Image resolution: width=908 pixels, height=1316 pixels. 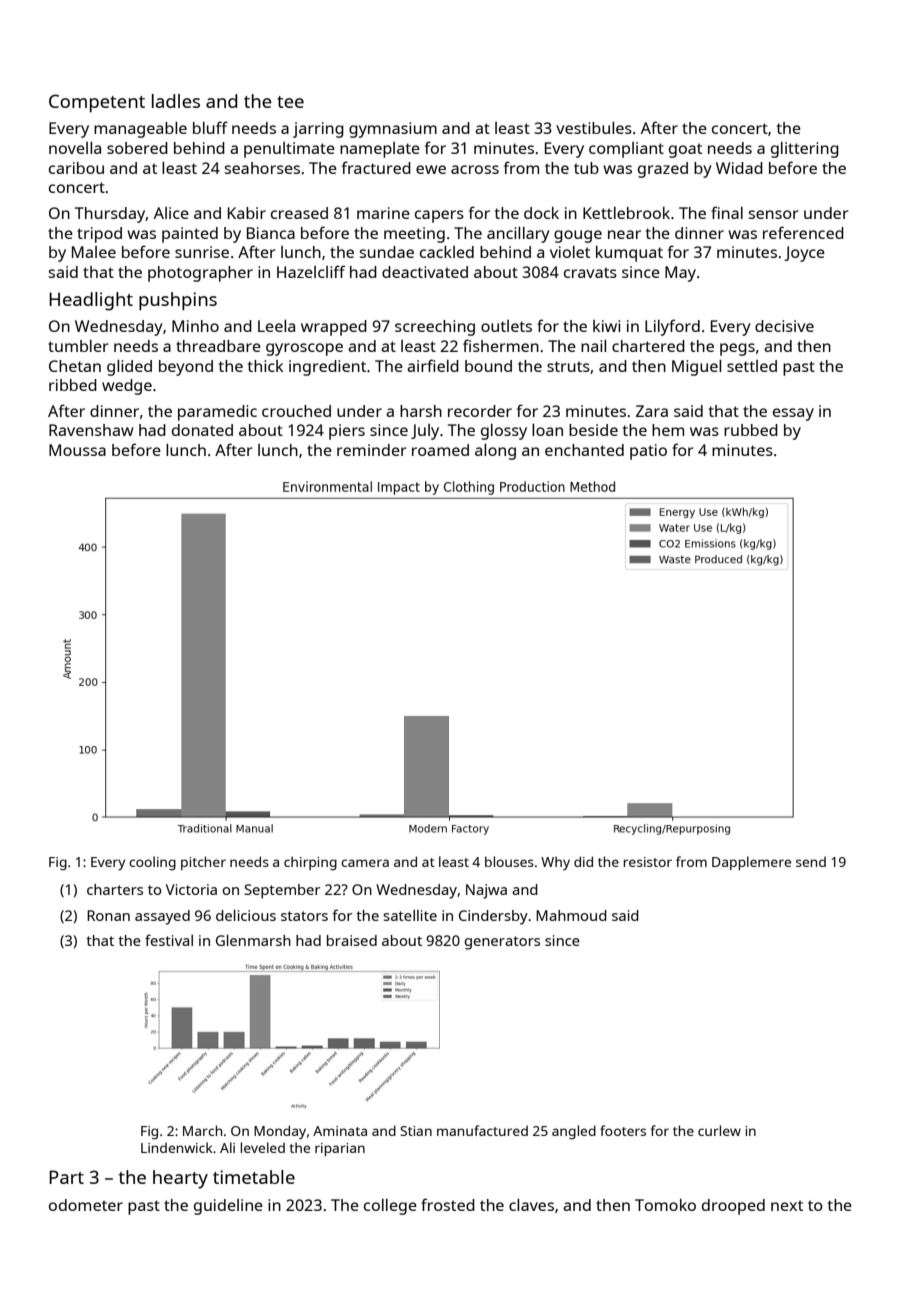 What do you see at coordinates (737, 349) in the screenshot?
I see `pegs` at bounding box center [737, 349].
